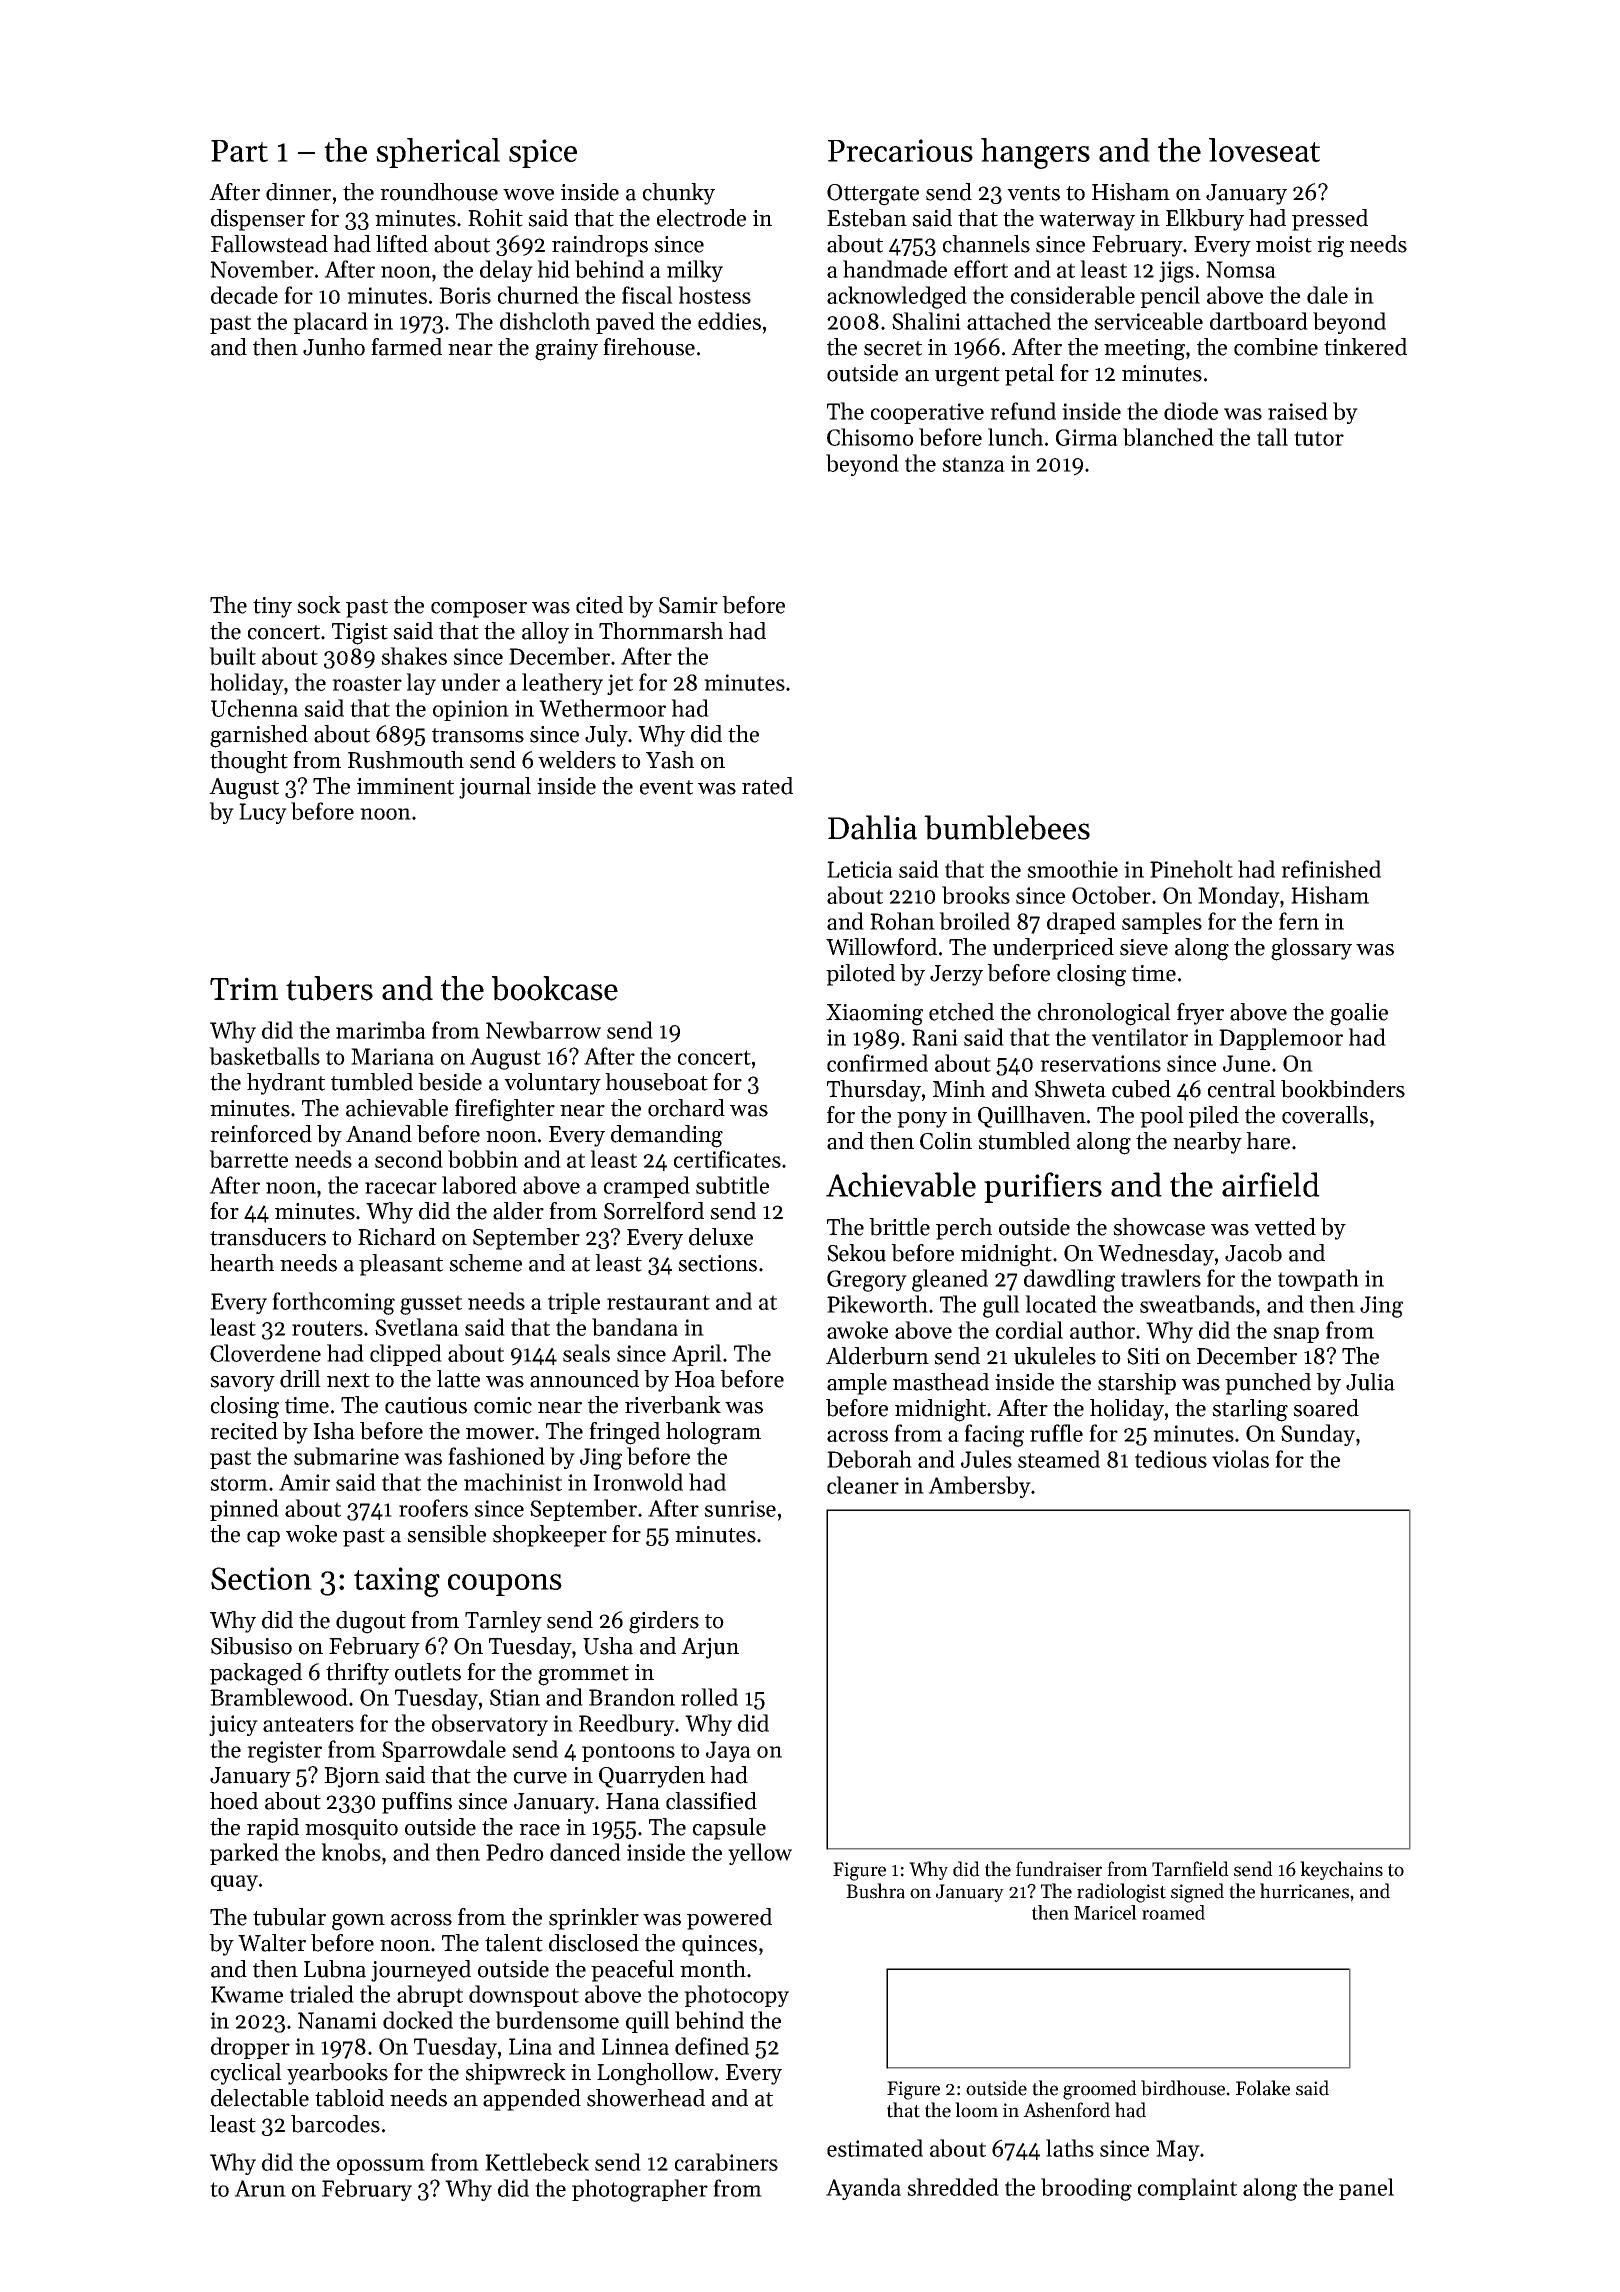 The image size is (1620, 2292). Describe the element at coordinates (1087, 437) in the screenshot. I see `Girma` at that location.
